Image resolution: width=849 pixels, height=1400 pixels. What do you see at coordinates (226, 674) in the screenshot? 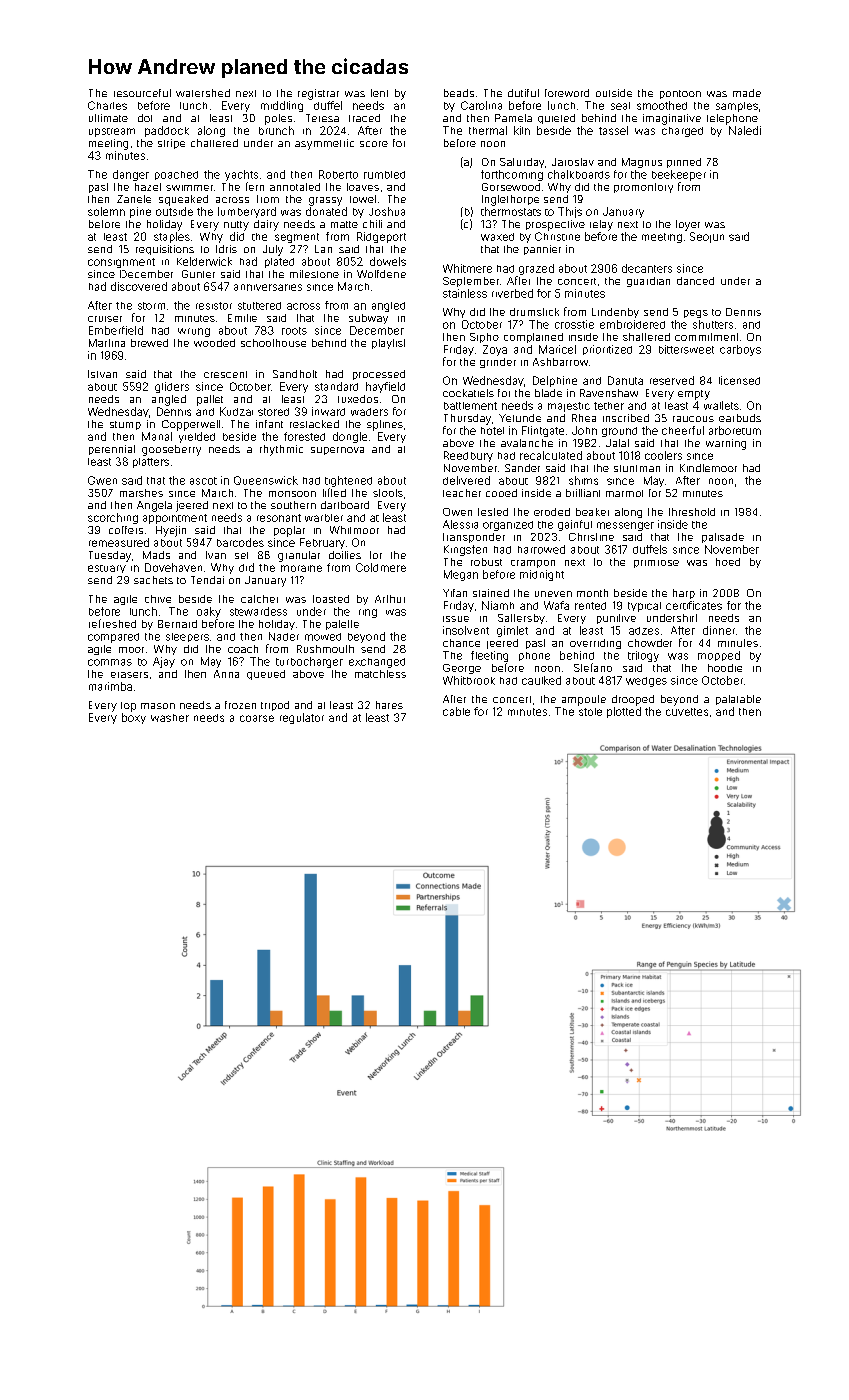
I see `Anna` at bounding box center [226, 674].
